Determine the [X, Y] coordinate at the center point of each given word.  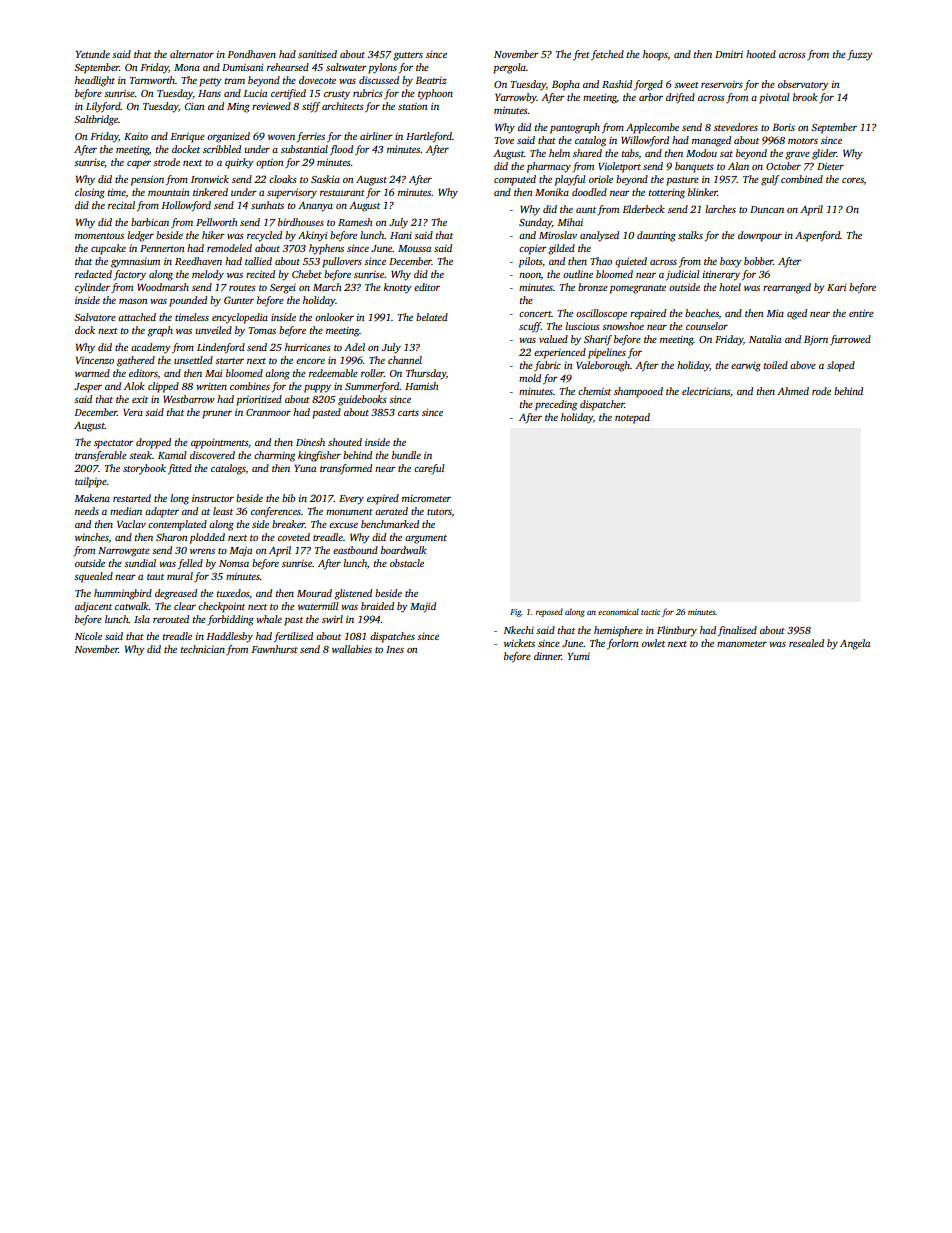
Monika [552, 192]
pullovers [342, 262]
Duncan [767, 209]
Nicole [88, 636]
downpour [760, 236]
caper [139, 165]
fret [581, 55]
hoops [655, 55]
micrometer [426, 498]
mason [133, 301]
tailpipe [91, 482]
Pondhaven [251, 54]
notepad [632, 418]
